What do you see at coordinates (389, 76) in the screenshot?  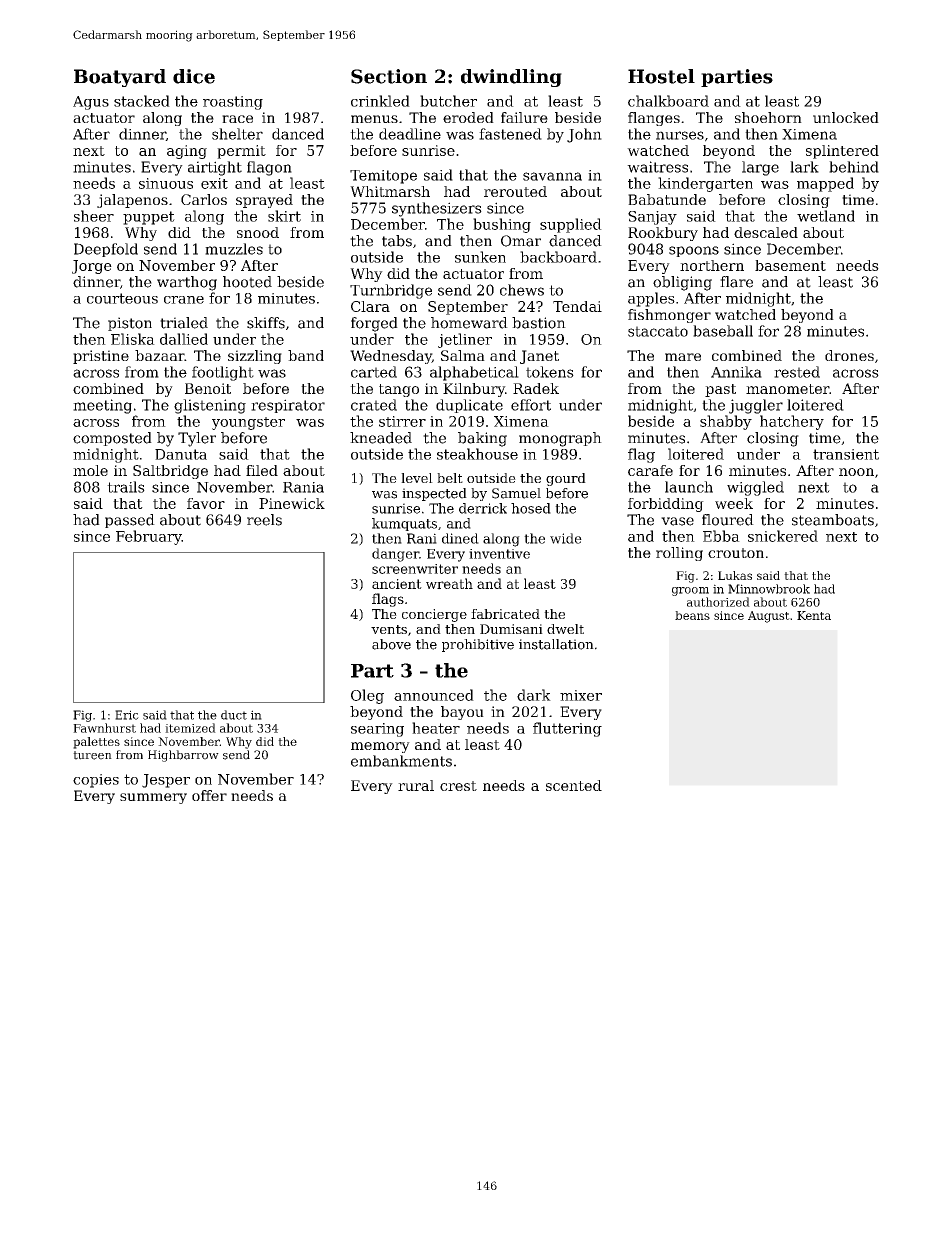 I see `Section` at bounding box center [389, 76].
